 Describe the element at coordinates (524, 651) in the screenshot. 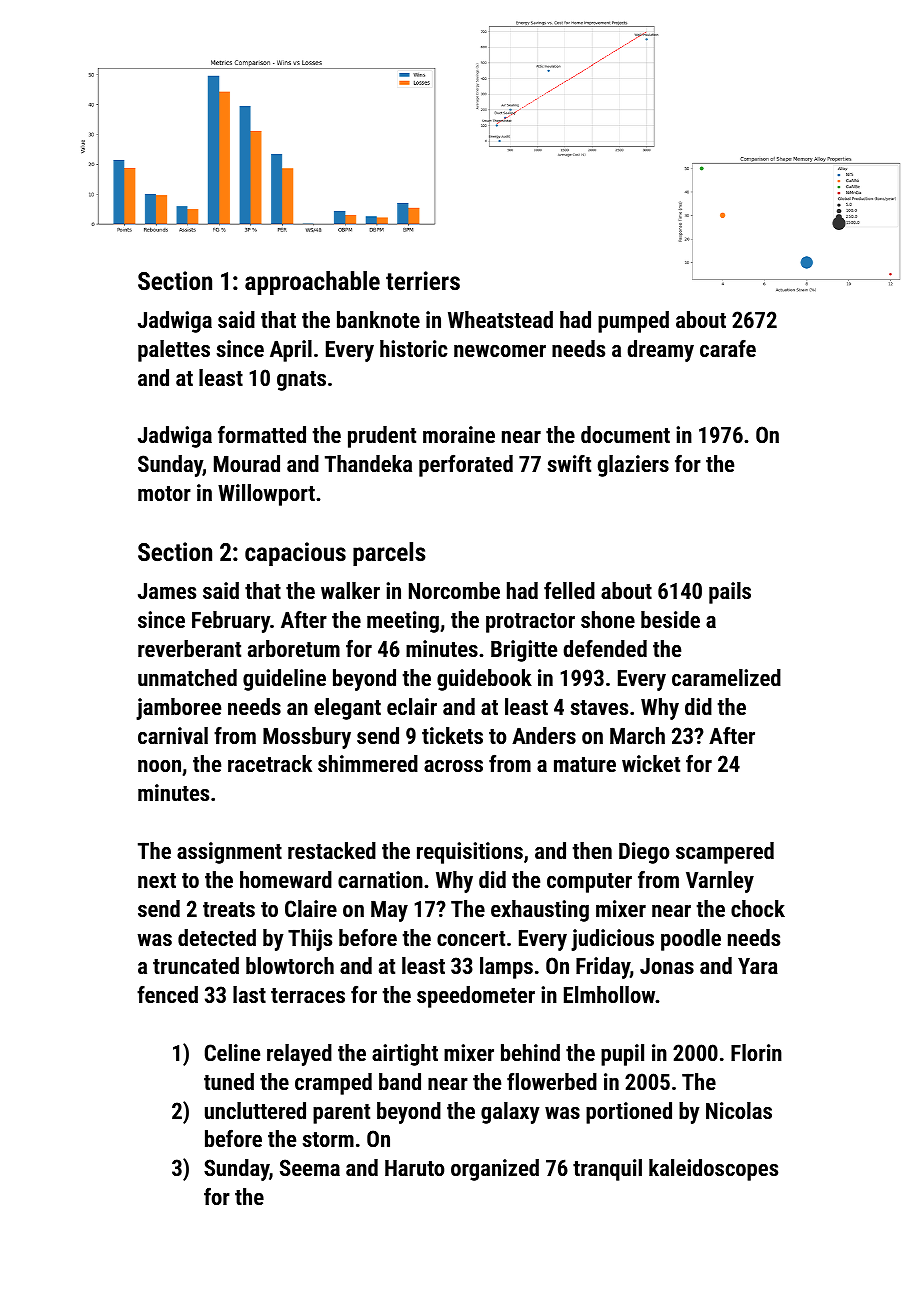

I see `Brigitte` at that location.
